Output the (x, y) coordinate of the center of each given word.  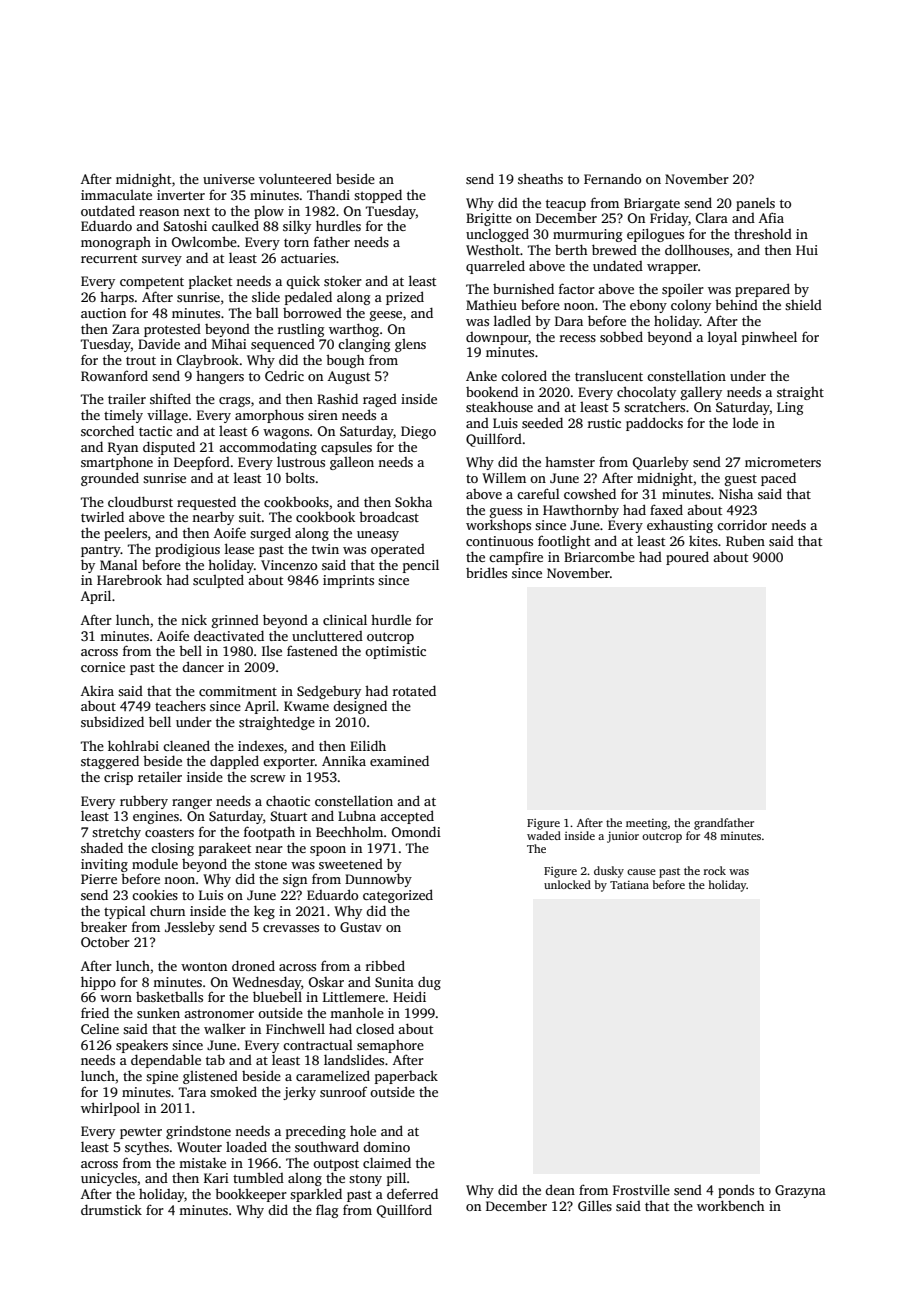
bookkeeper (251, 1195)
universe (229, 179)
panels (755, 204)
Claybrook (208, 361)
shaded (102, 847)
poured (687, 558)
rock (715, 870)
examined (399, 760)
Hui (807, 250)
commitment (238, 691)
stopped (378, 196)
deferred (412, 1193)
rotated (414, 690)
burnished (523, 288)
